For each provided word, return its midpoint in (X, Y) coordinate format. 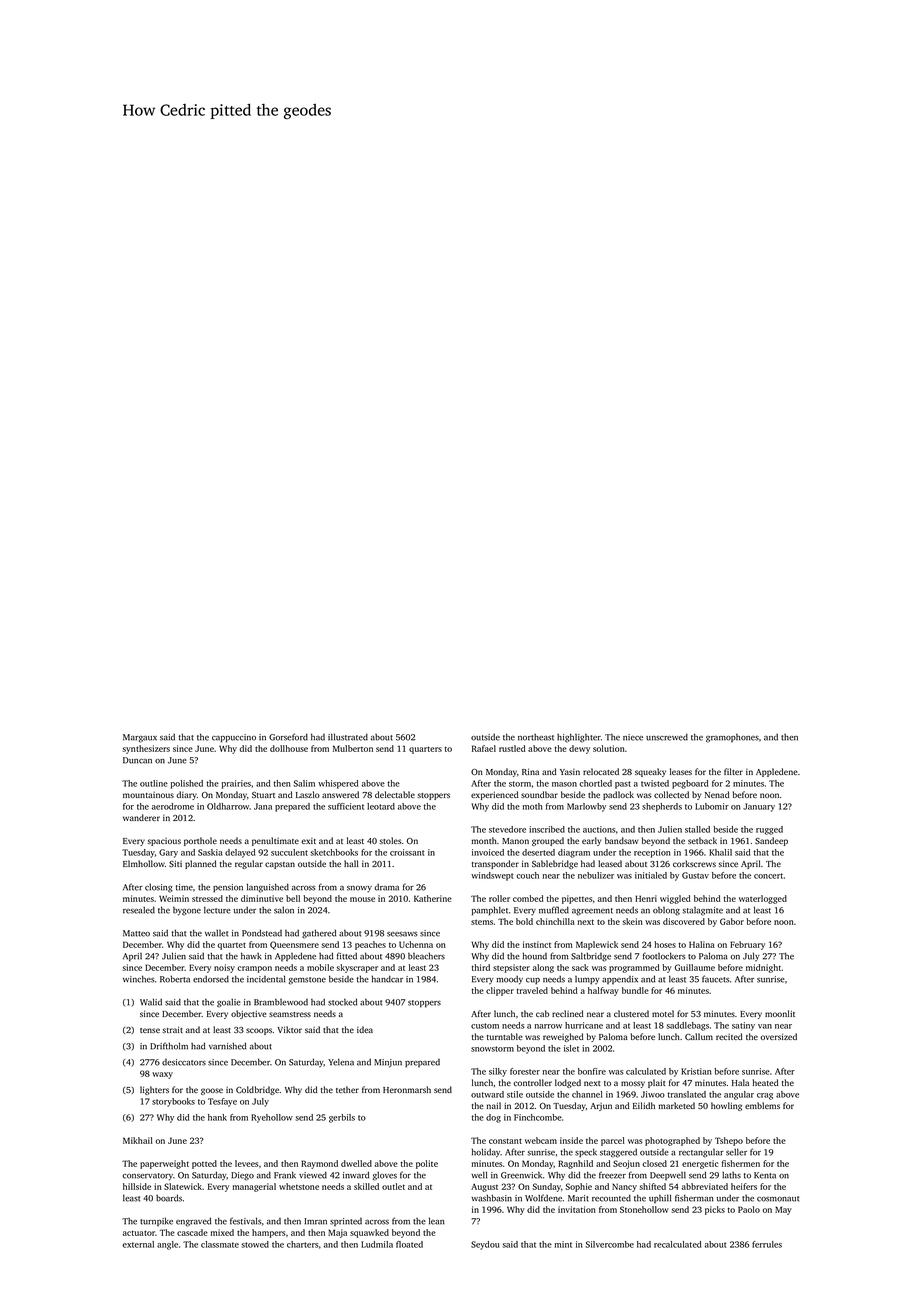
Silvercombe (609, 1244)
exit (309, 841)
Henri (646, 898)
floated (409, 1244)
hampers (269, 1233)
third (481, 967)
